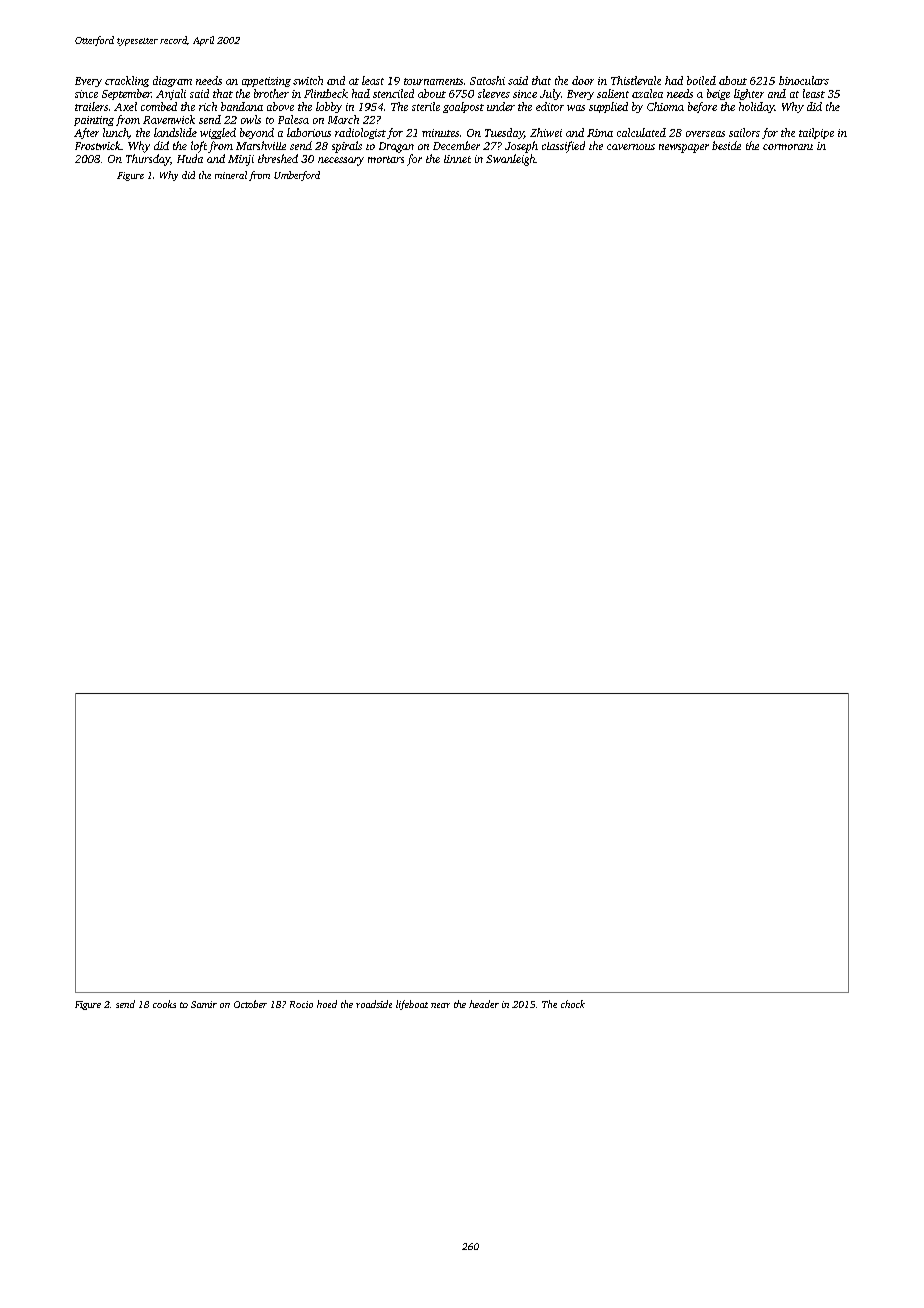 The height and width of the screenshot is (1308, 924). I want to click on Frostwick, so click(98, 145).
